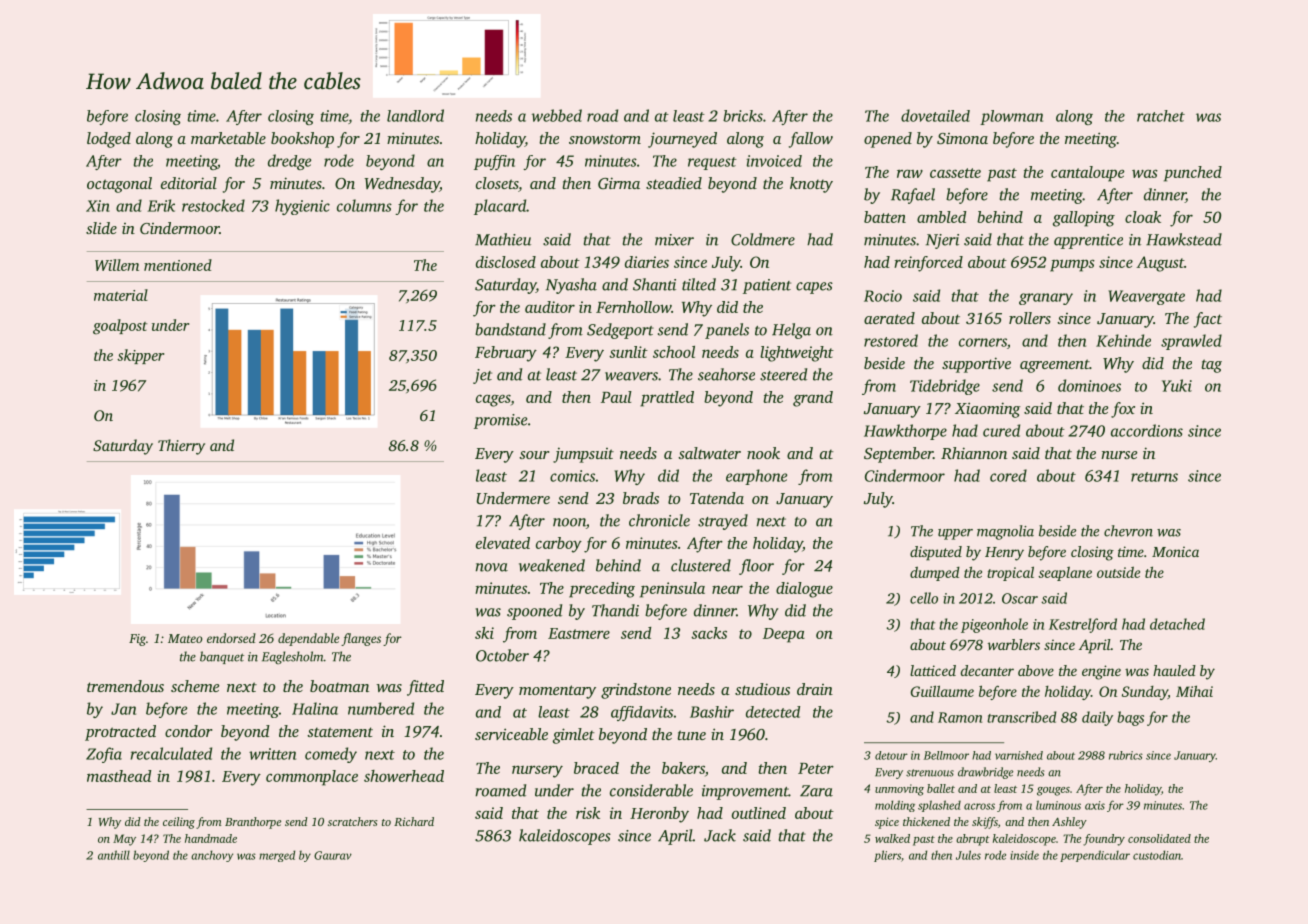  Describe the element at coordinates (647, 262) in the image. I see `diaries` at that location.
